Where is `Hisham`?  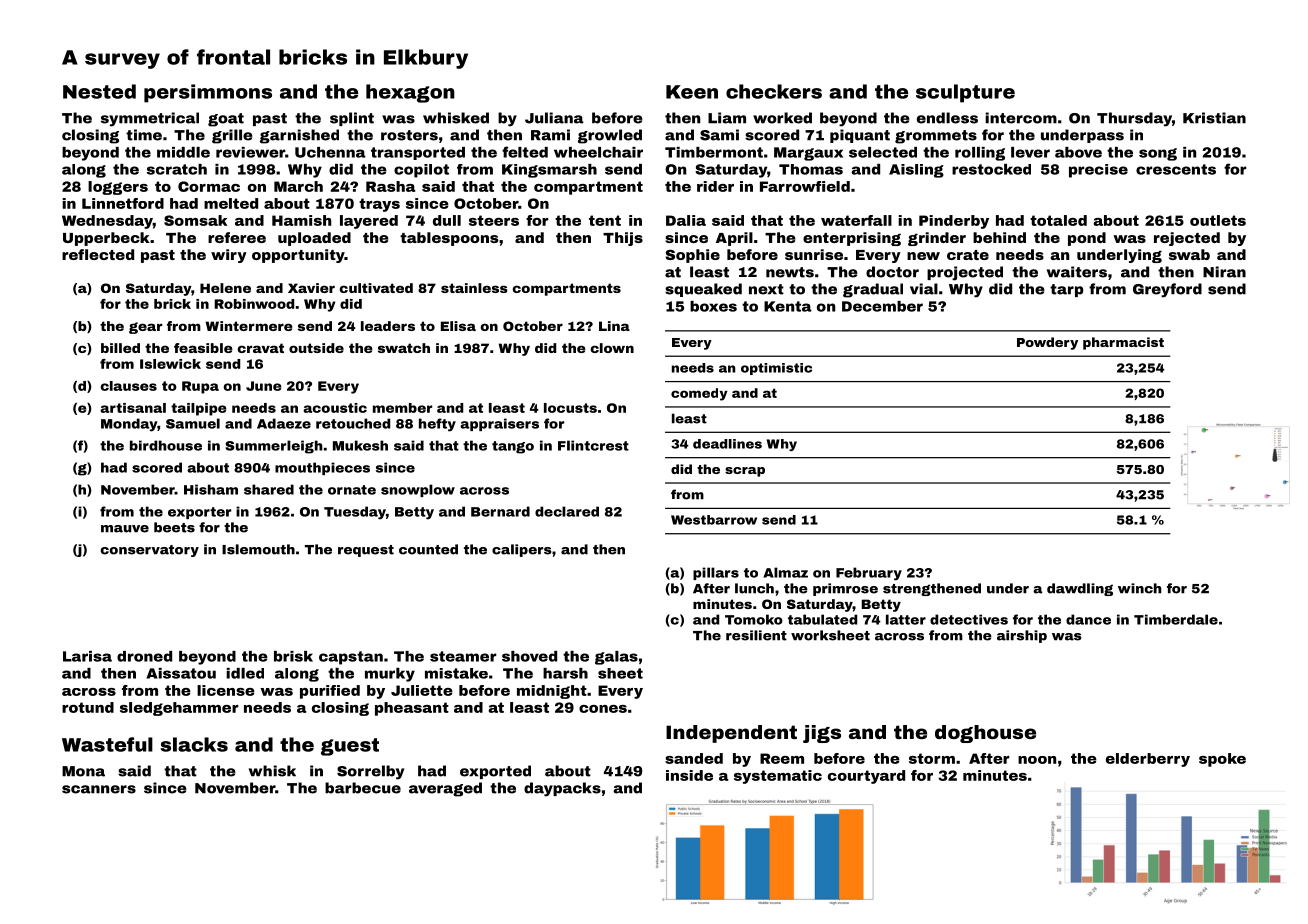 Hisham is located at coordinates (211, 489).
